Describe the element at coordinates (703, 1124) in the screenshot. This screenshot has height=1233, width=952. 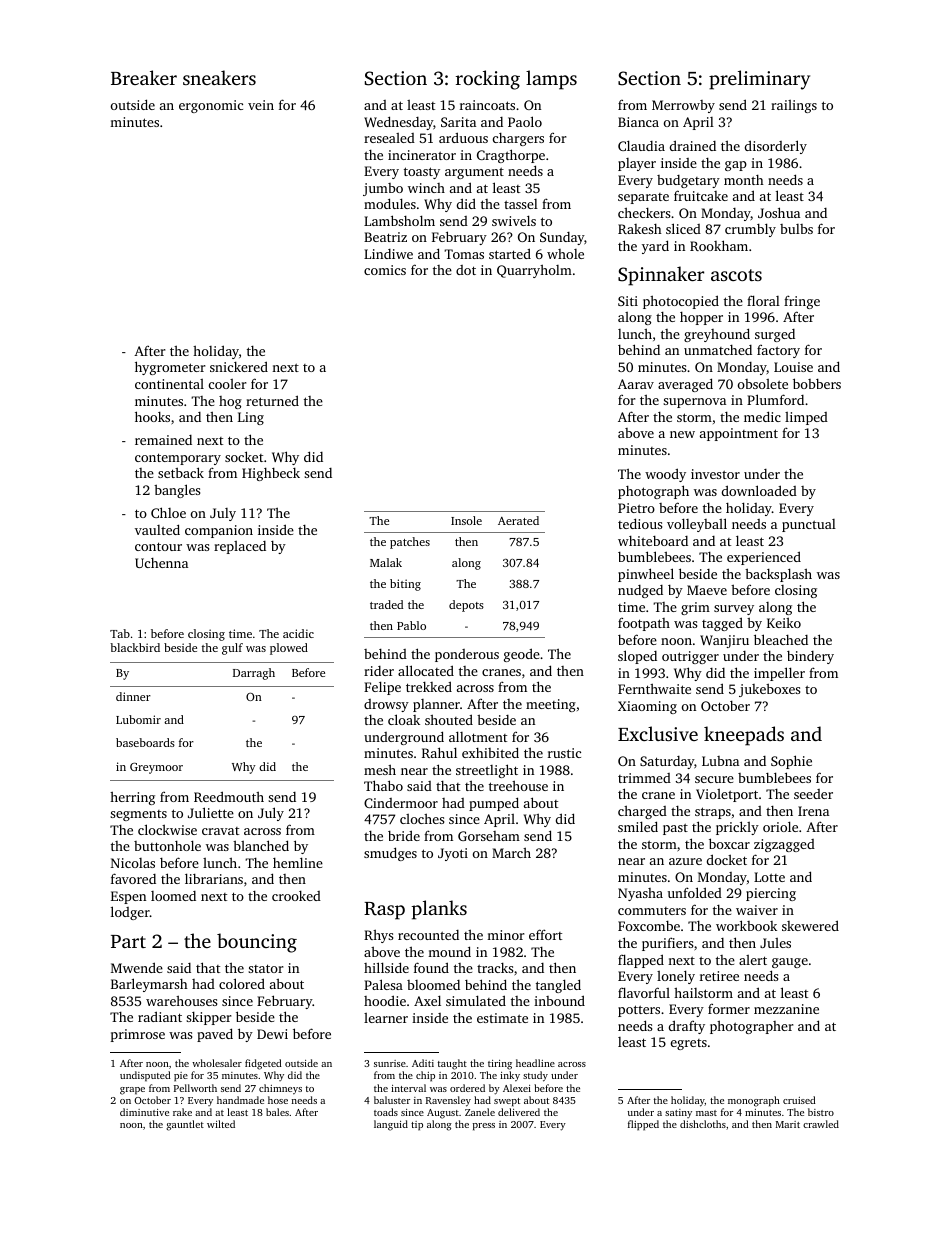
I see `dishcloths` at that location.
